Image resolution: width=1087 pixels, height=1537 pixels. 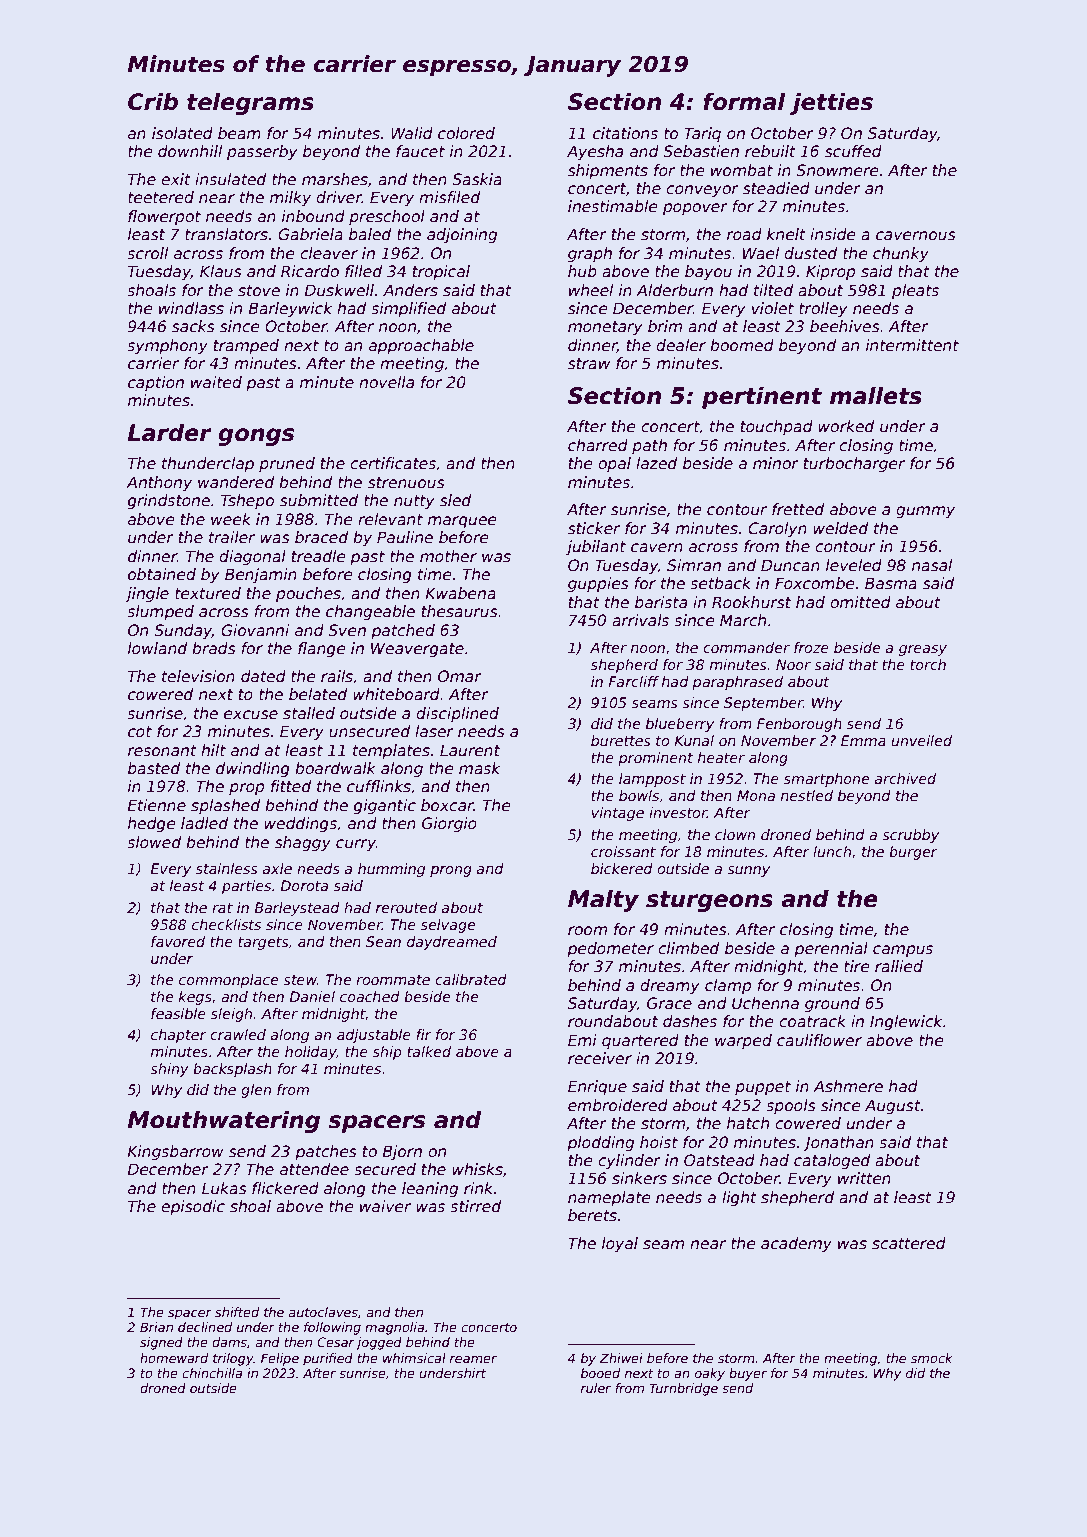 What do you see at coordinates (246, 346) in the screenshot?
I see `tramped` at bounding box center [246, 346].
